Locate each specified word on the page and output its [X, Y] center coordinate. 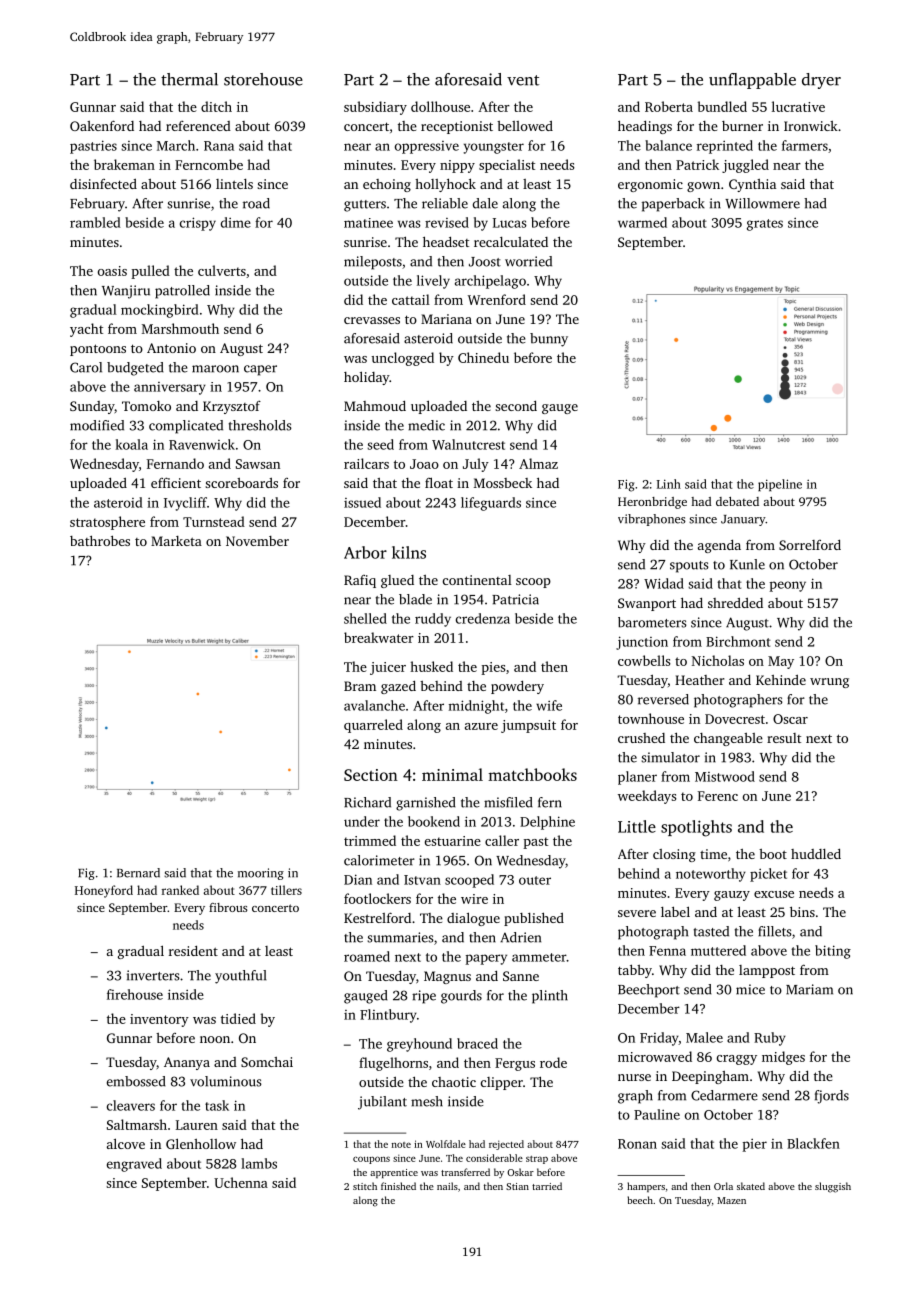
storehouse [263, 79]
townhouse [651, 718]
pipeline [780, 485]
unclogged [402, 359]
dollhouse [440, 106]
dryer [821, 81]
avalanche [374, 705]
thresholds [260, 425]
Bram [360, 686]
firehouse [135, 994]
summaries [400, 937]
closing [674, 855]
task [217, 1105]
